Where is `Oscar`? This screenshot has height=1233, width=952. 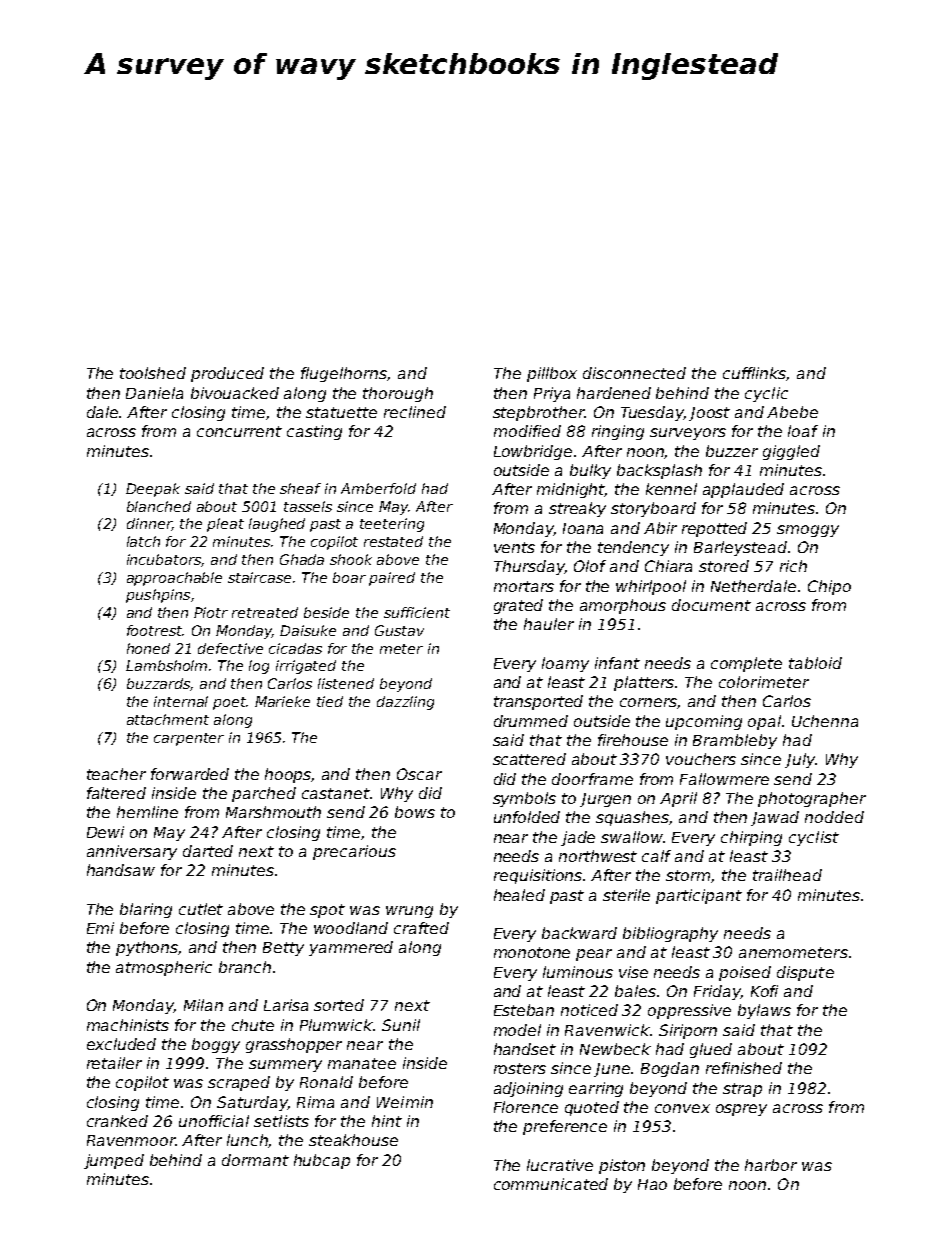 Oscar is located at coordinates (419, 774).
